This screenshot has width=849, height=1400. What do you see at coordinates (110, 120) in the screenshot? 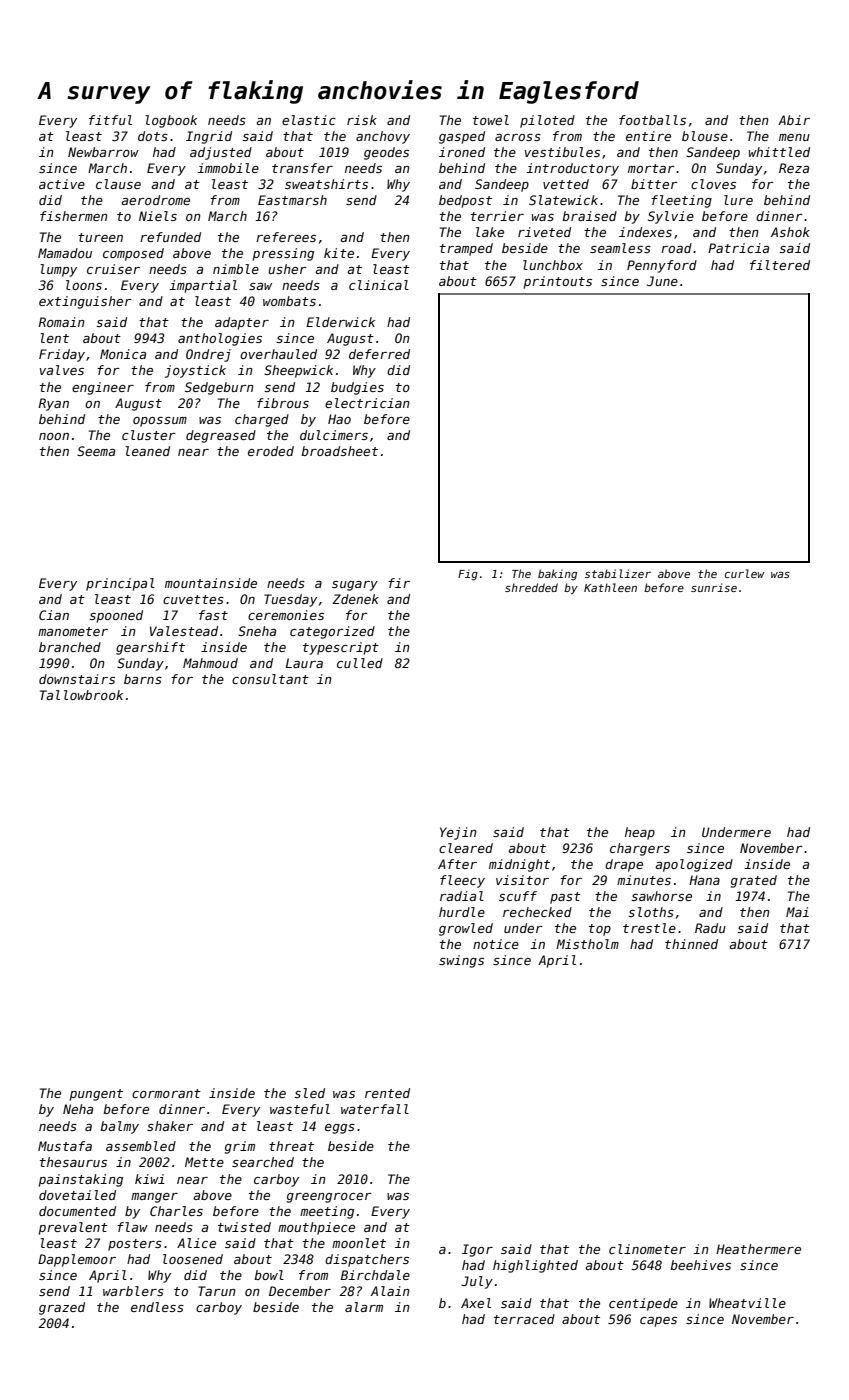
I see `fitful` at bounding box center [110, 120].
